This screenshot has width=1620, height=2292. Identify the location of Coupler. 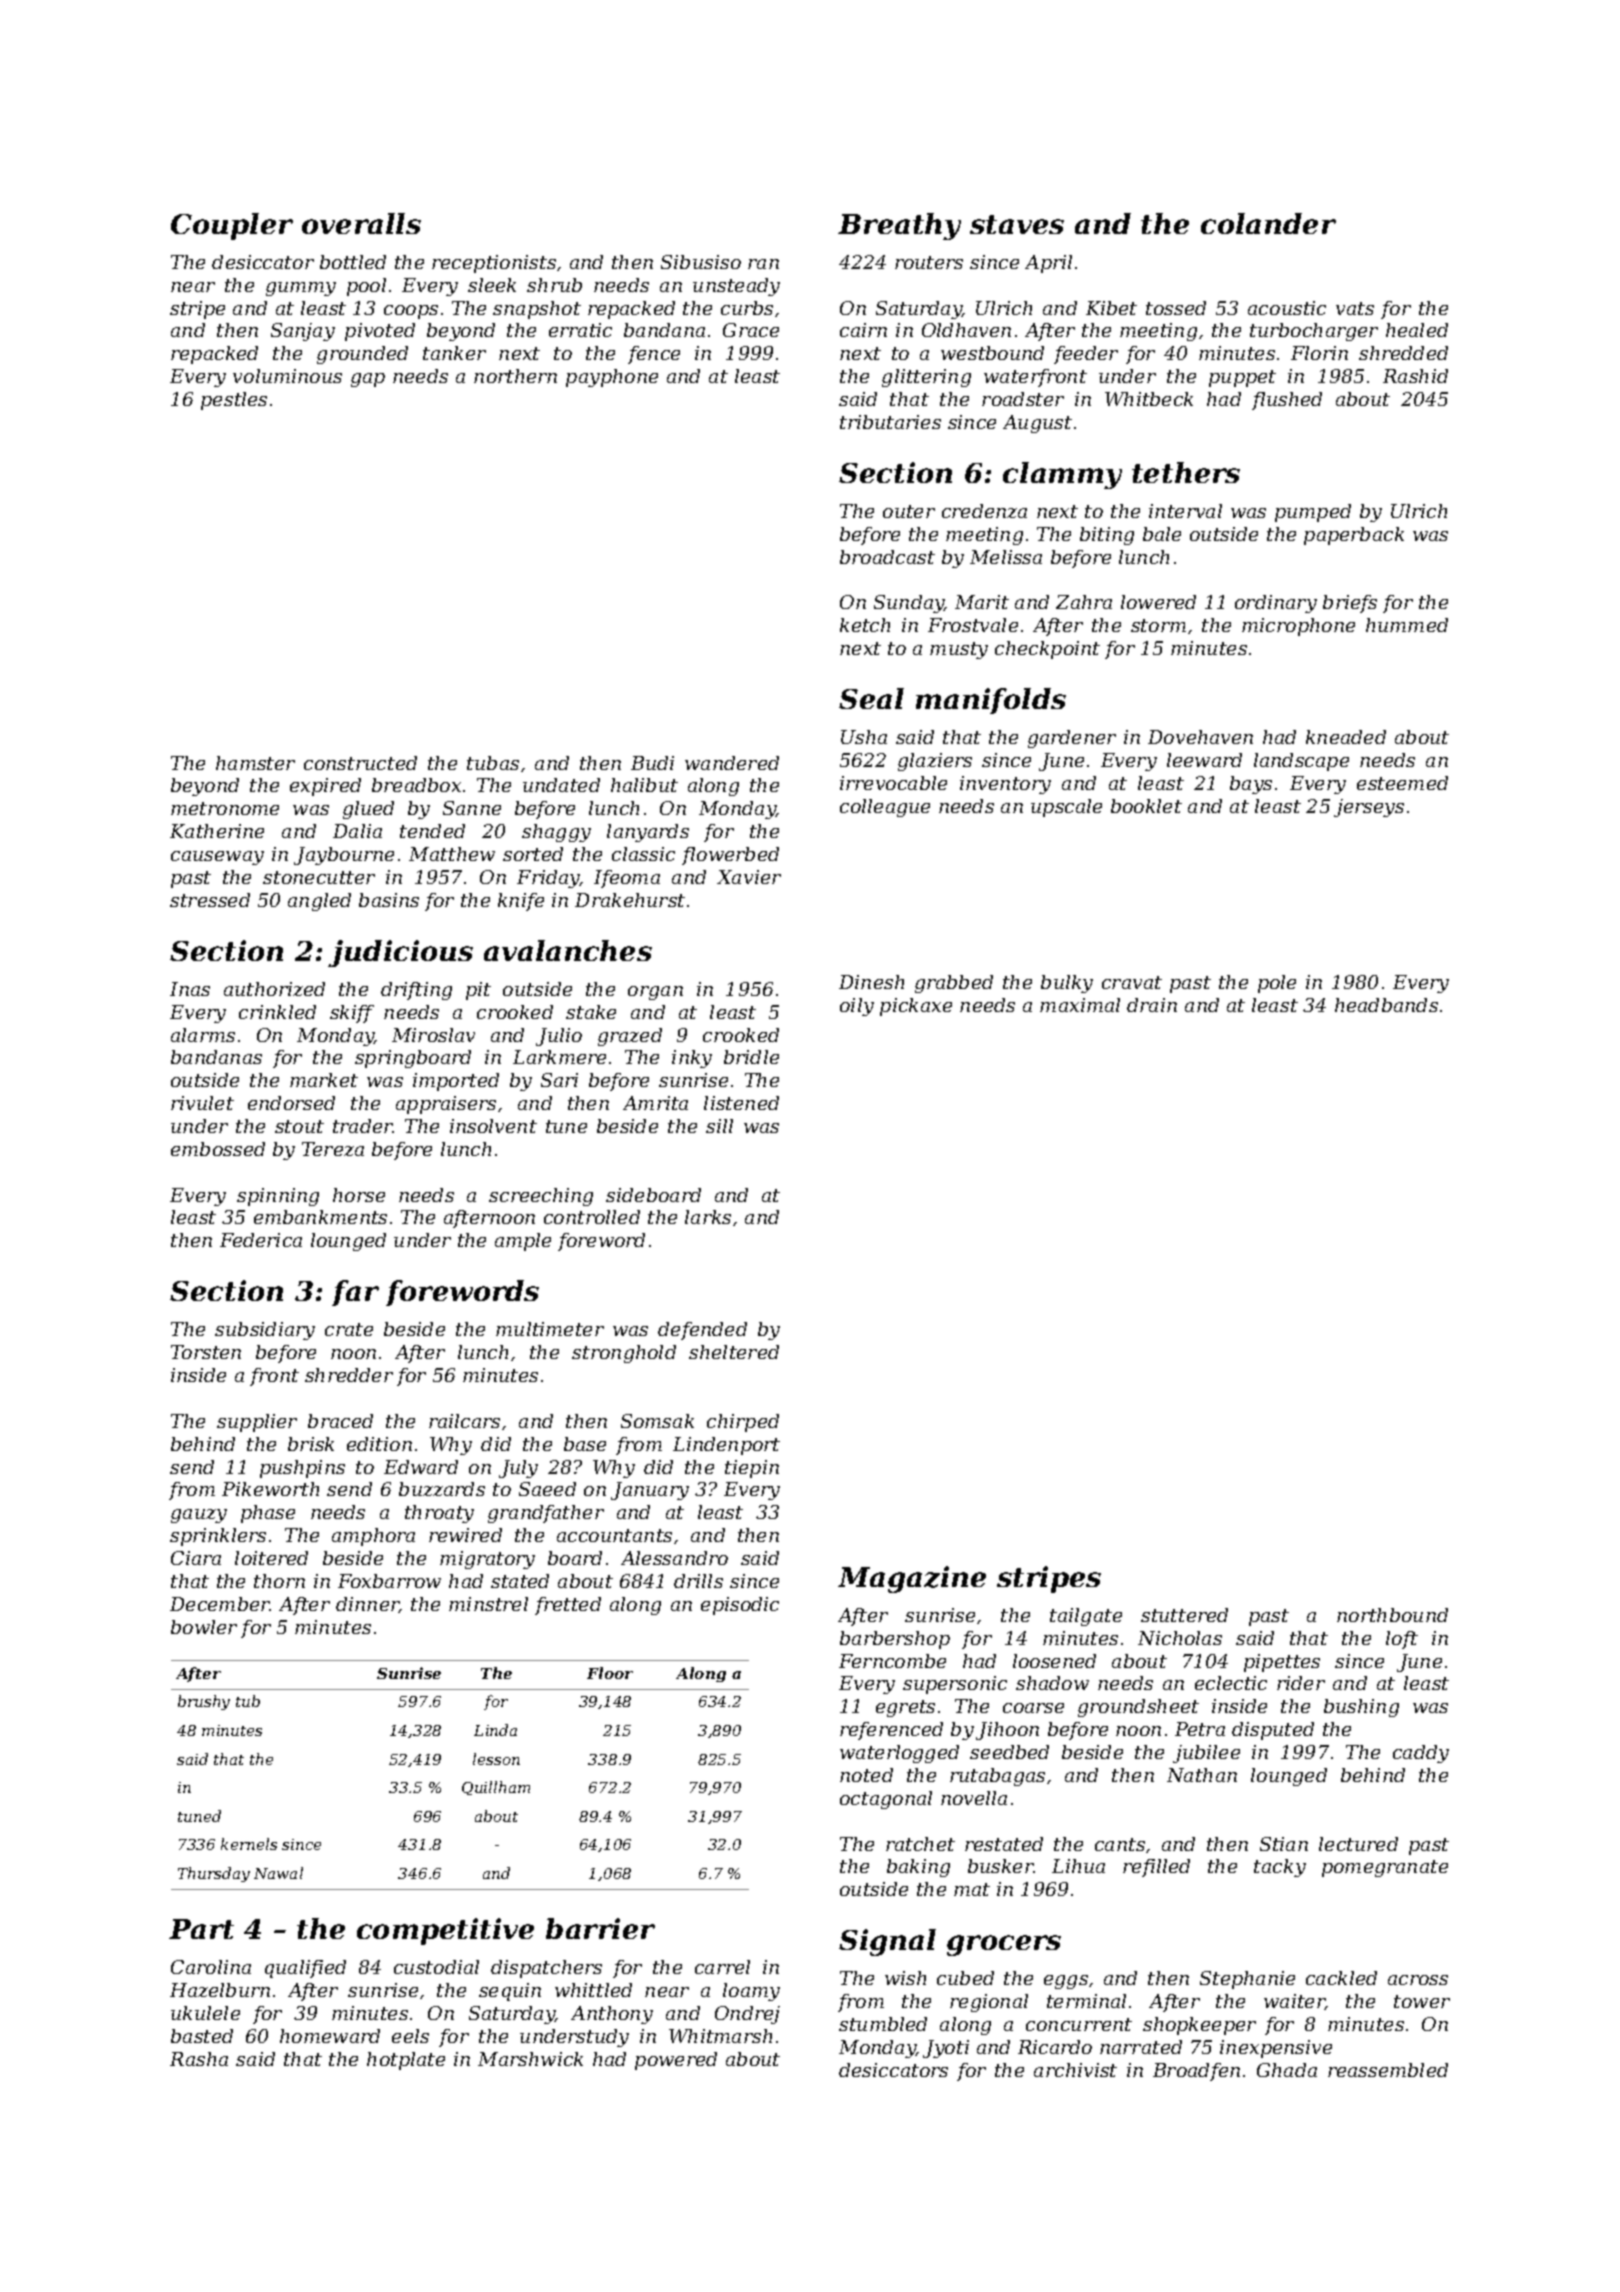
(232, 226).
